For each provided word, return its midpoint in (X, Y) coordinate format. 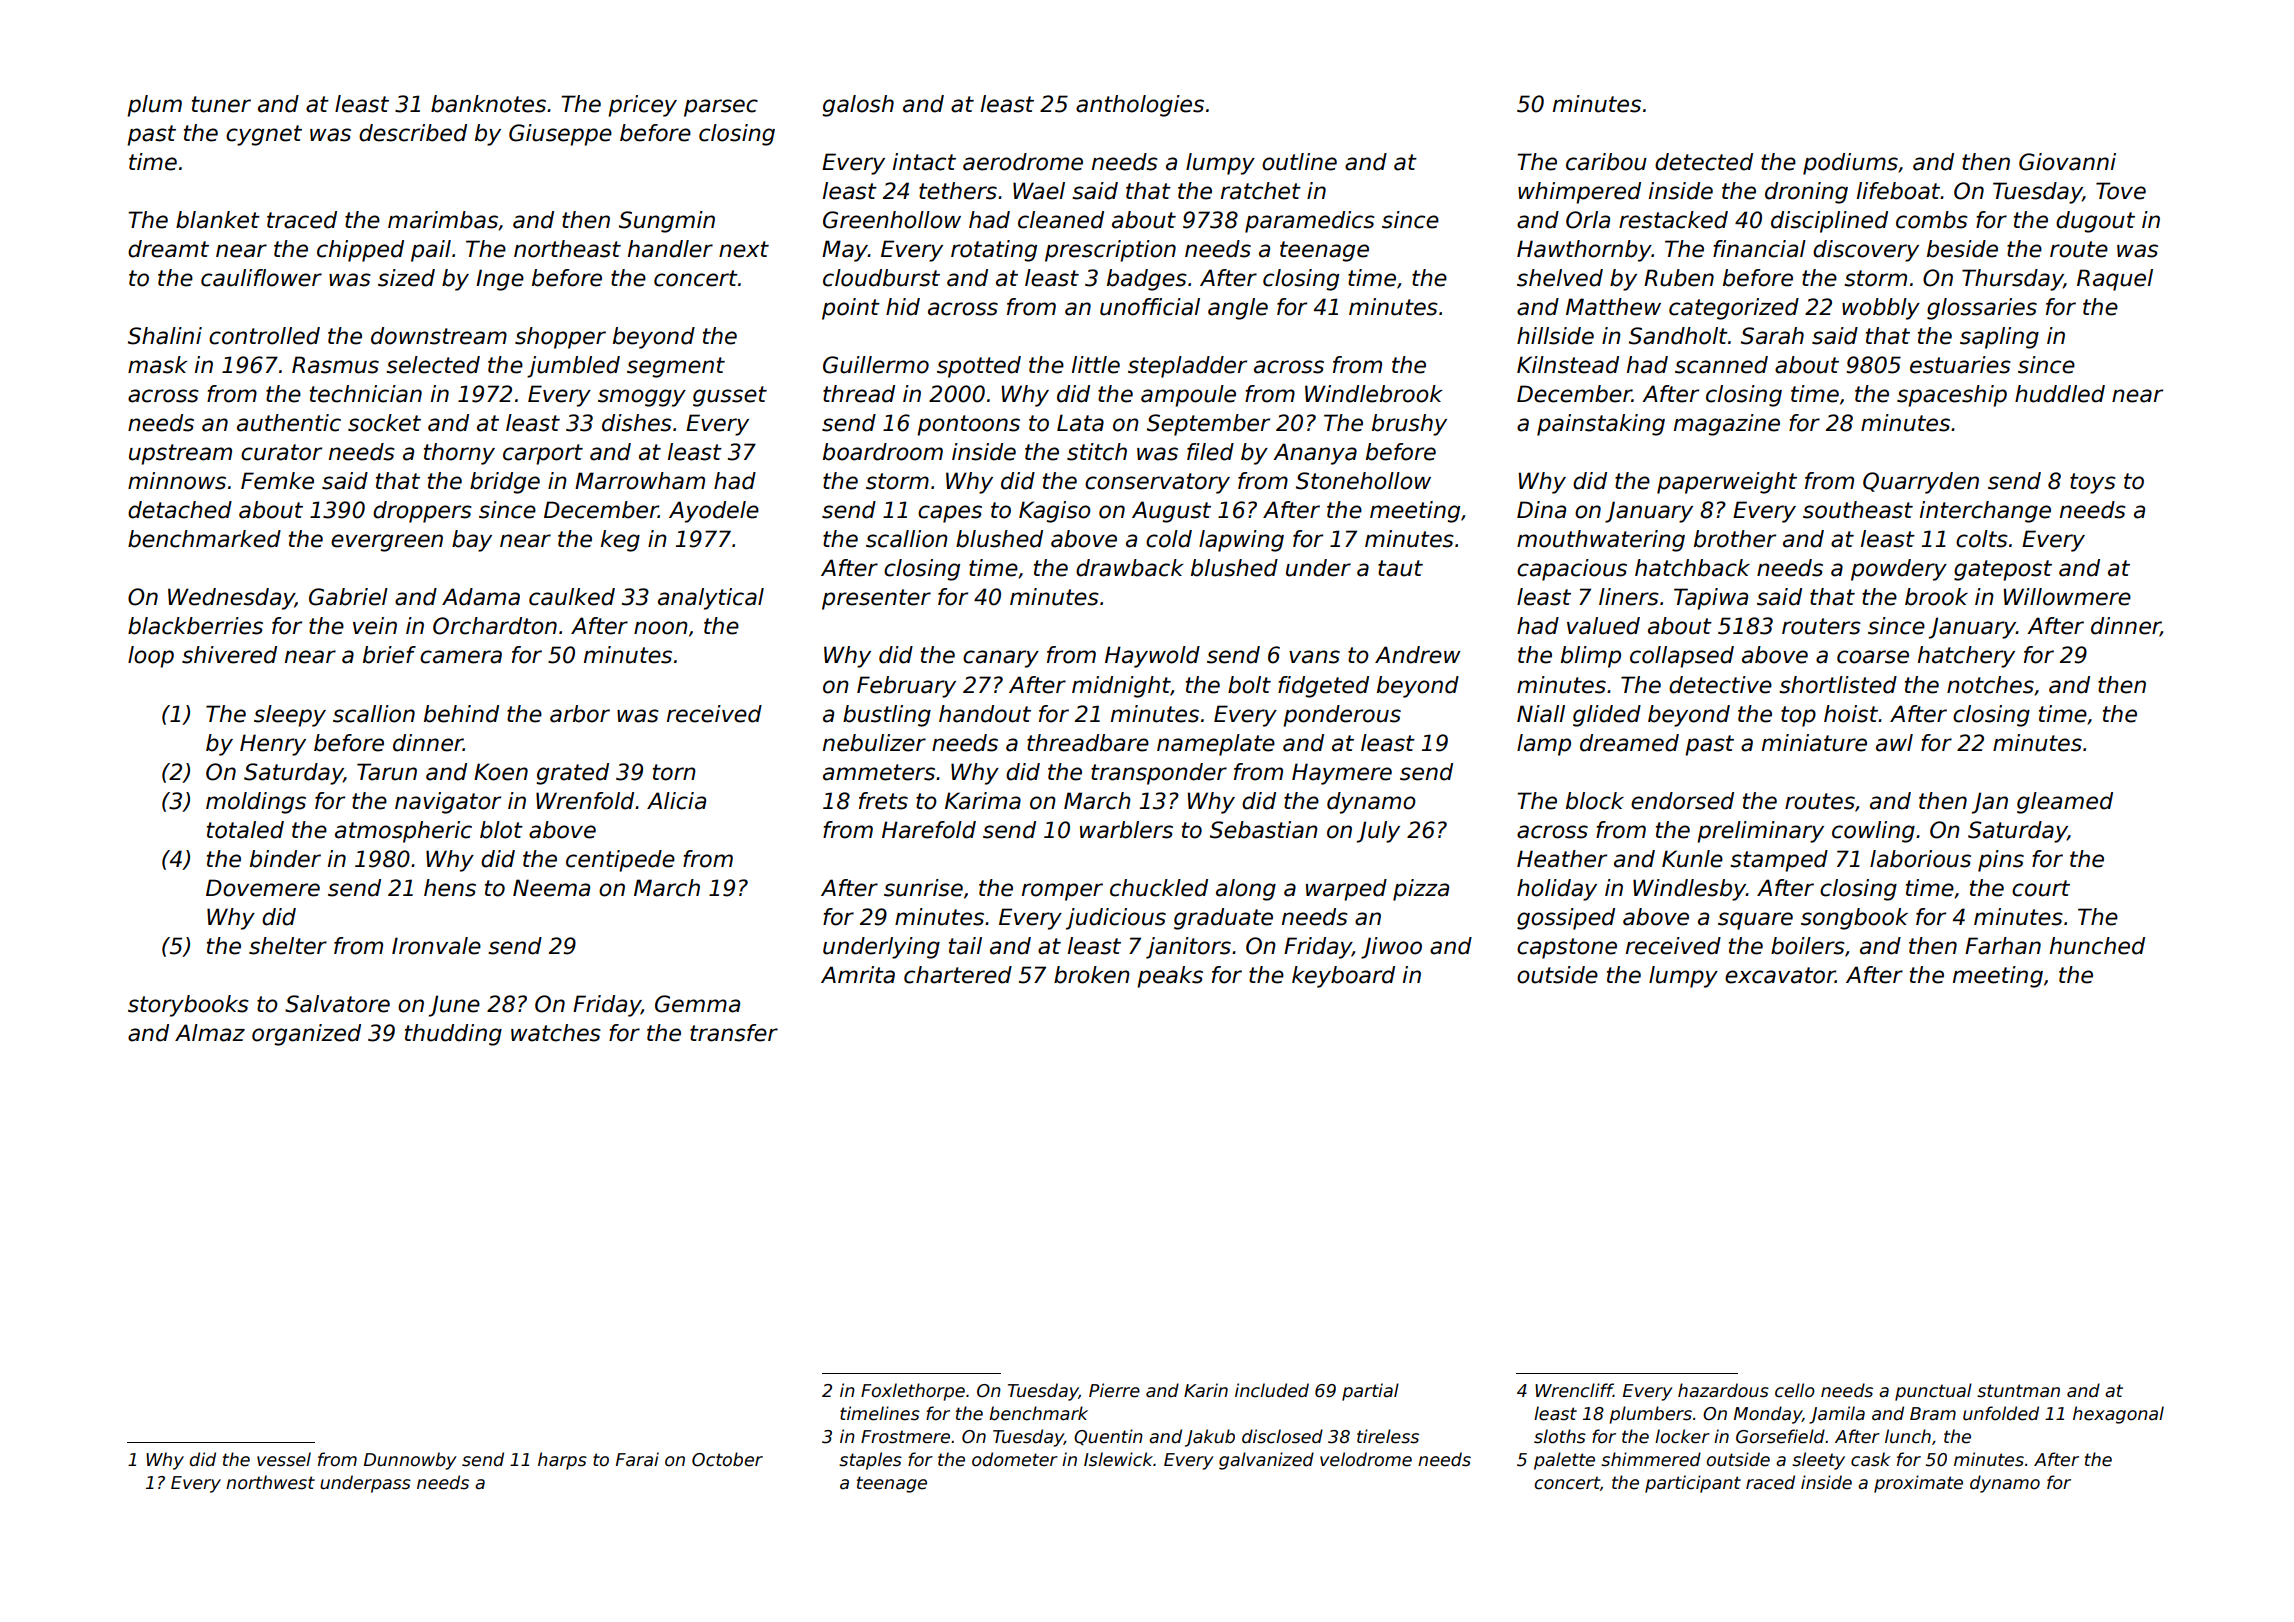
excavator (1780, 975)
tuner (221, 104)
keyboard (1343, 977)
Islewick (1118, 1459)
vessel (284, 1459)
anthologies (1140, 106)
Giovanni (2067, 162)
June (454, 1006)
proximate (1918, 1484)
